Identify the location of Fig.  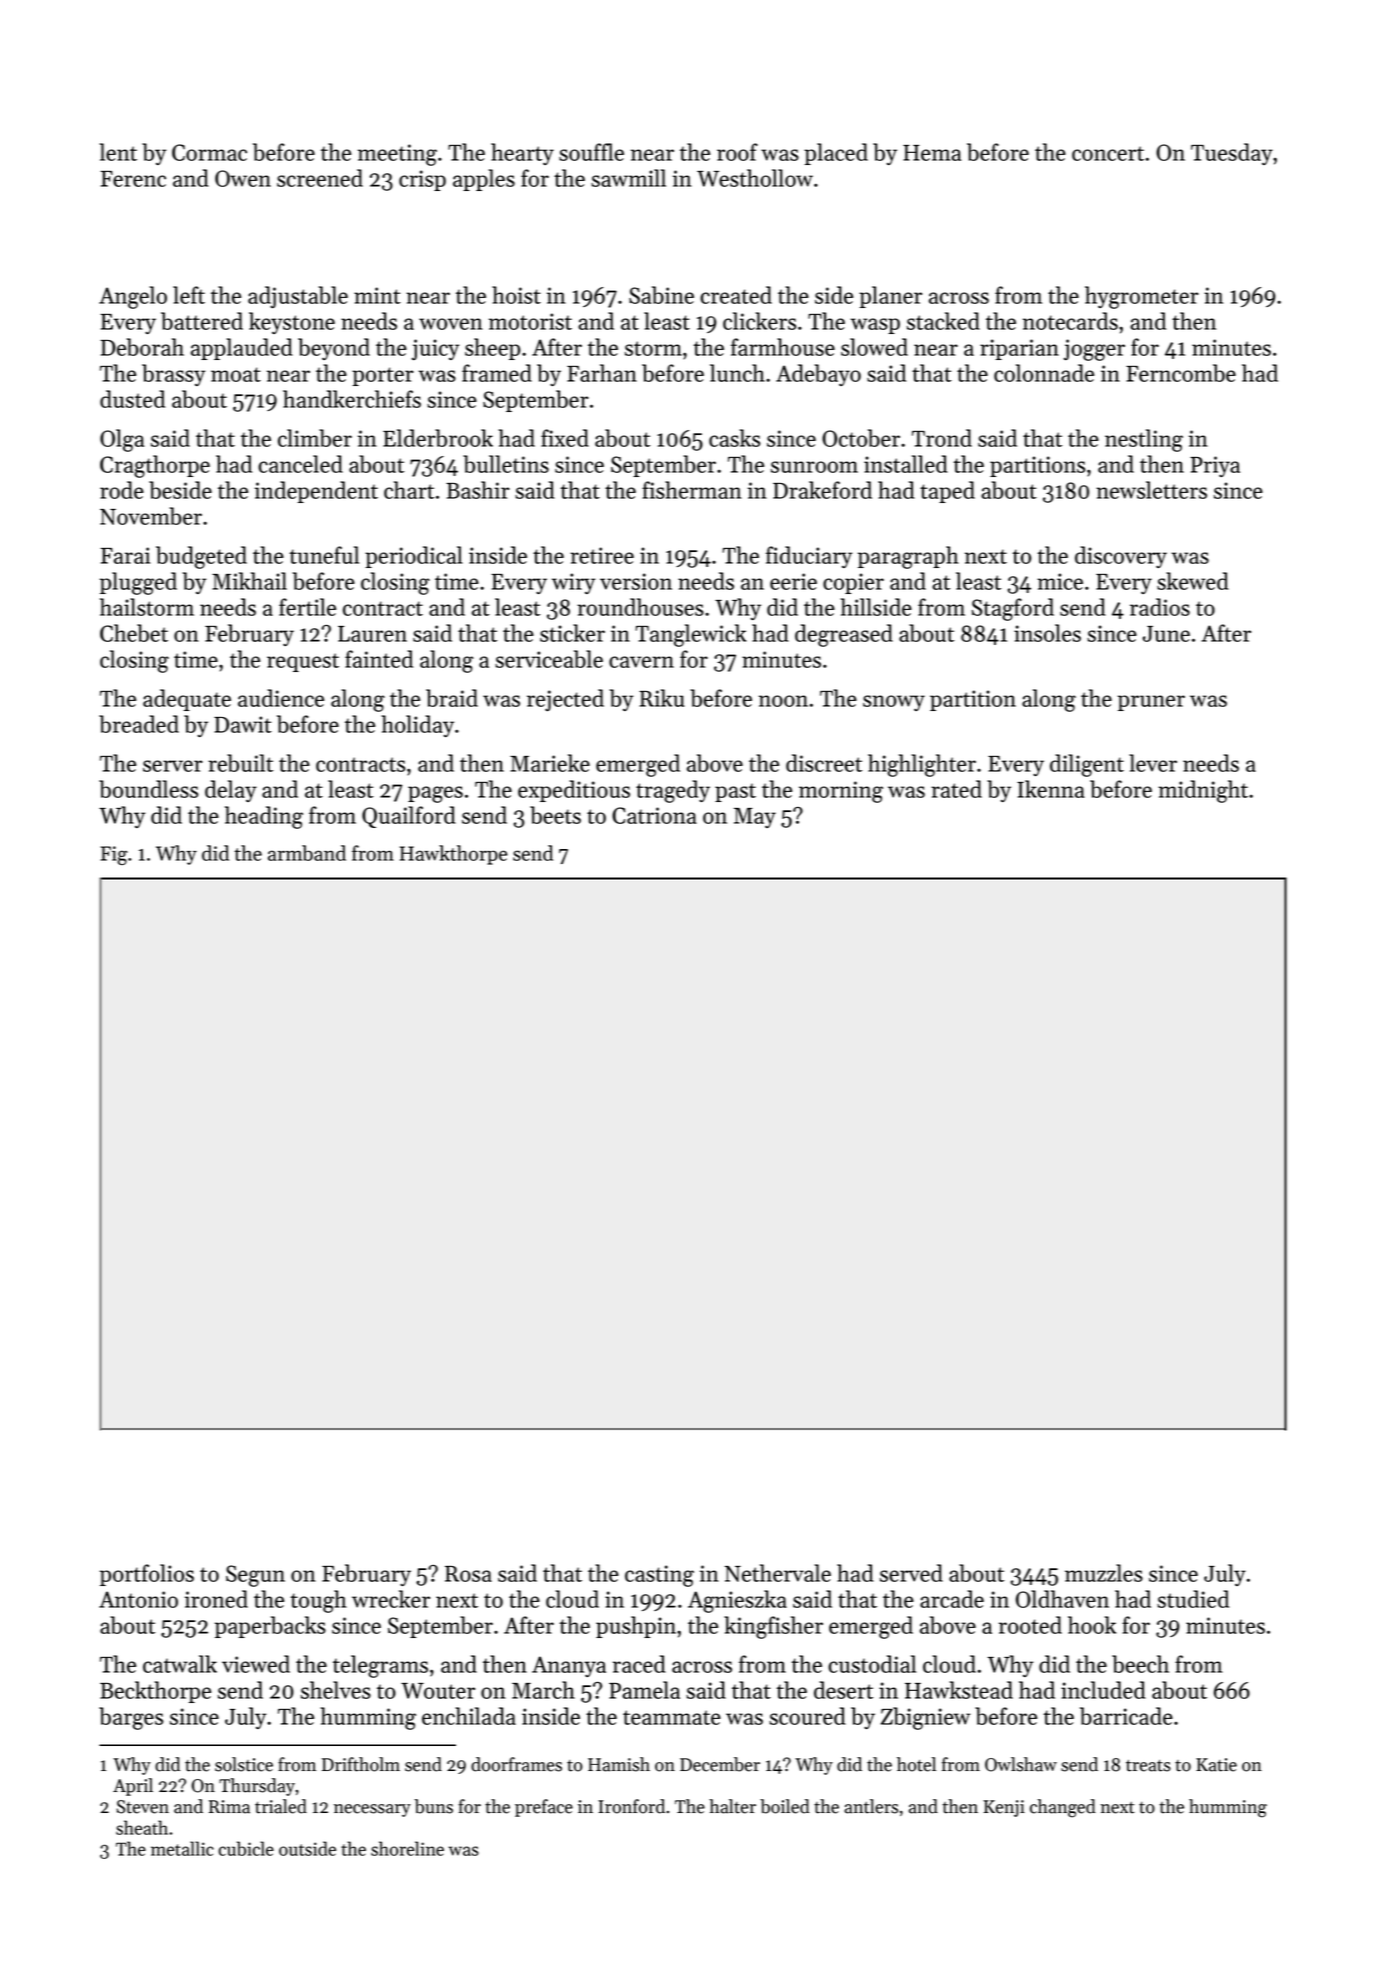
(114, 855).
